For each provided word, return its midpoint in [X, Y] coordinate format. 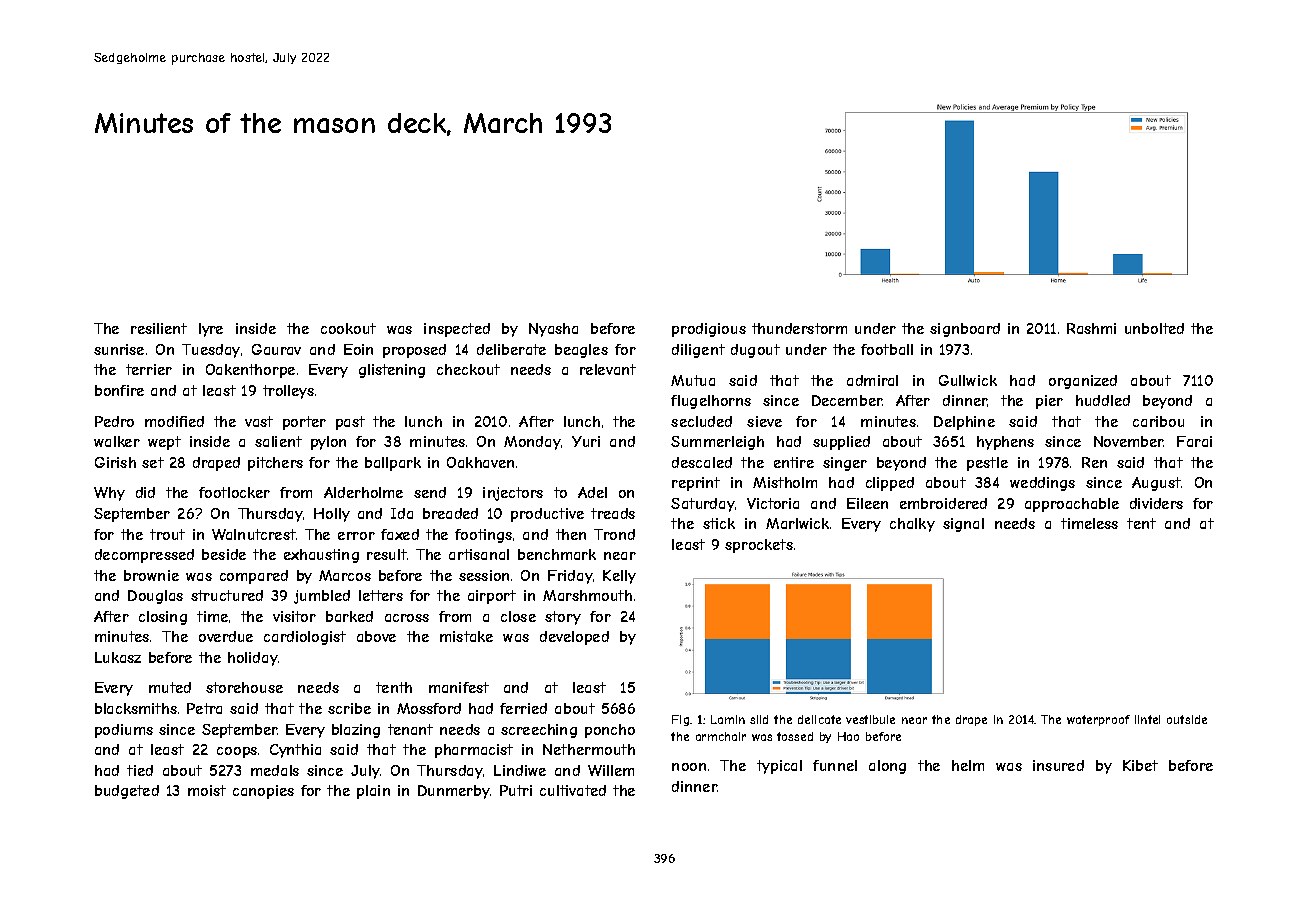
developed [574, 638]
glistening [392, 371]
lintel [1147, 719]
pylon [328, 443]
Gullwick [968, 380]
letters [381, 595]
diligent [698, 351]
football [887, 349]
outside [1187, 719]
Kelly [619, 577]
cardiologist [305, 638]
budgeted [127, 792]
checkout [468, 369]
